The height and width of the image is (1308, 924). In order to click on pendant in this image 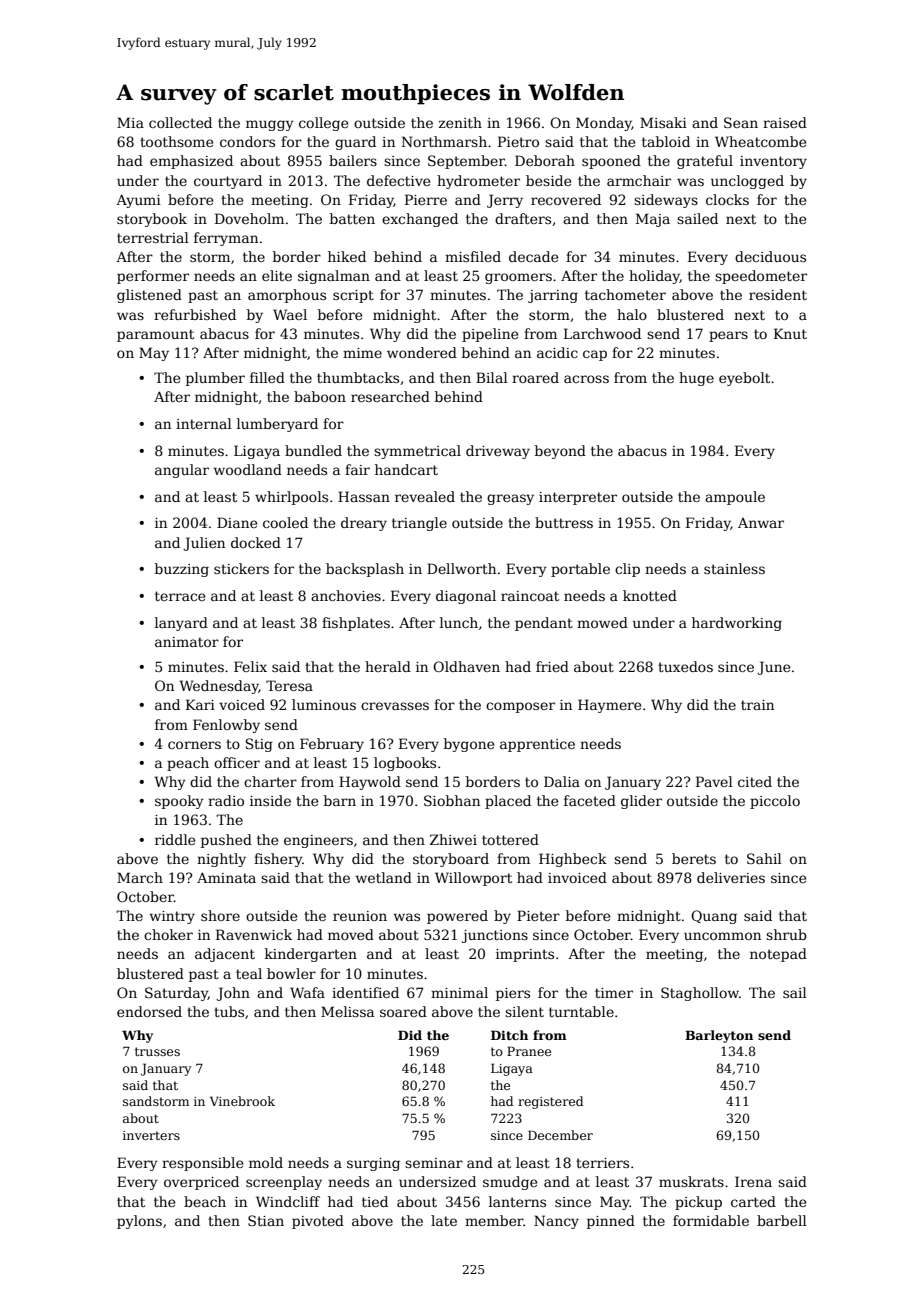, I will do `click(544, 624)`.
